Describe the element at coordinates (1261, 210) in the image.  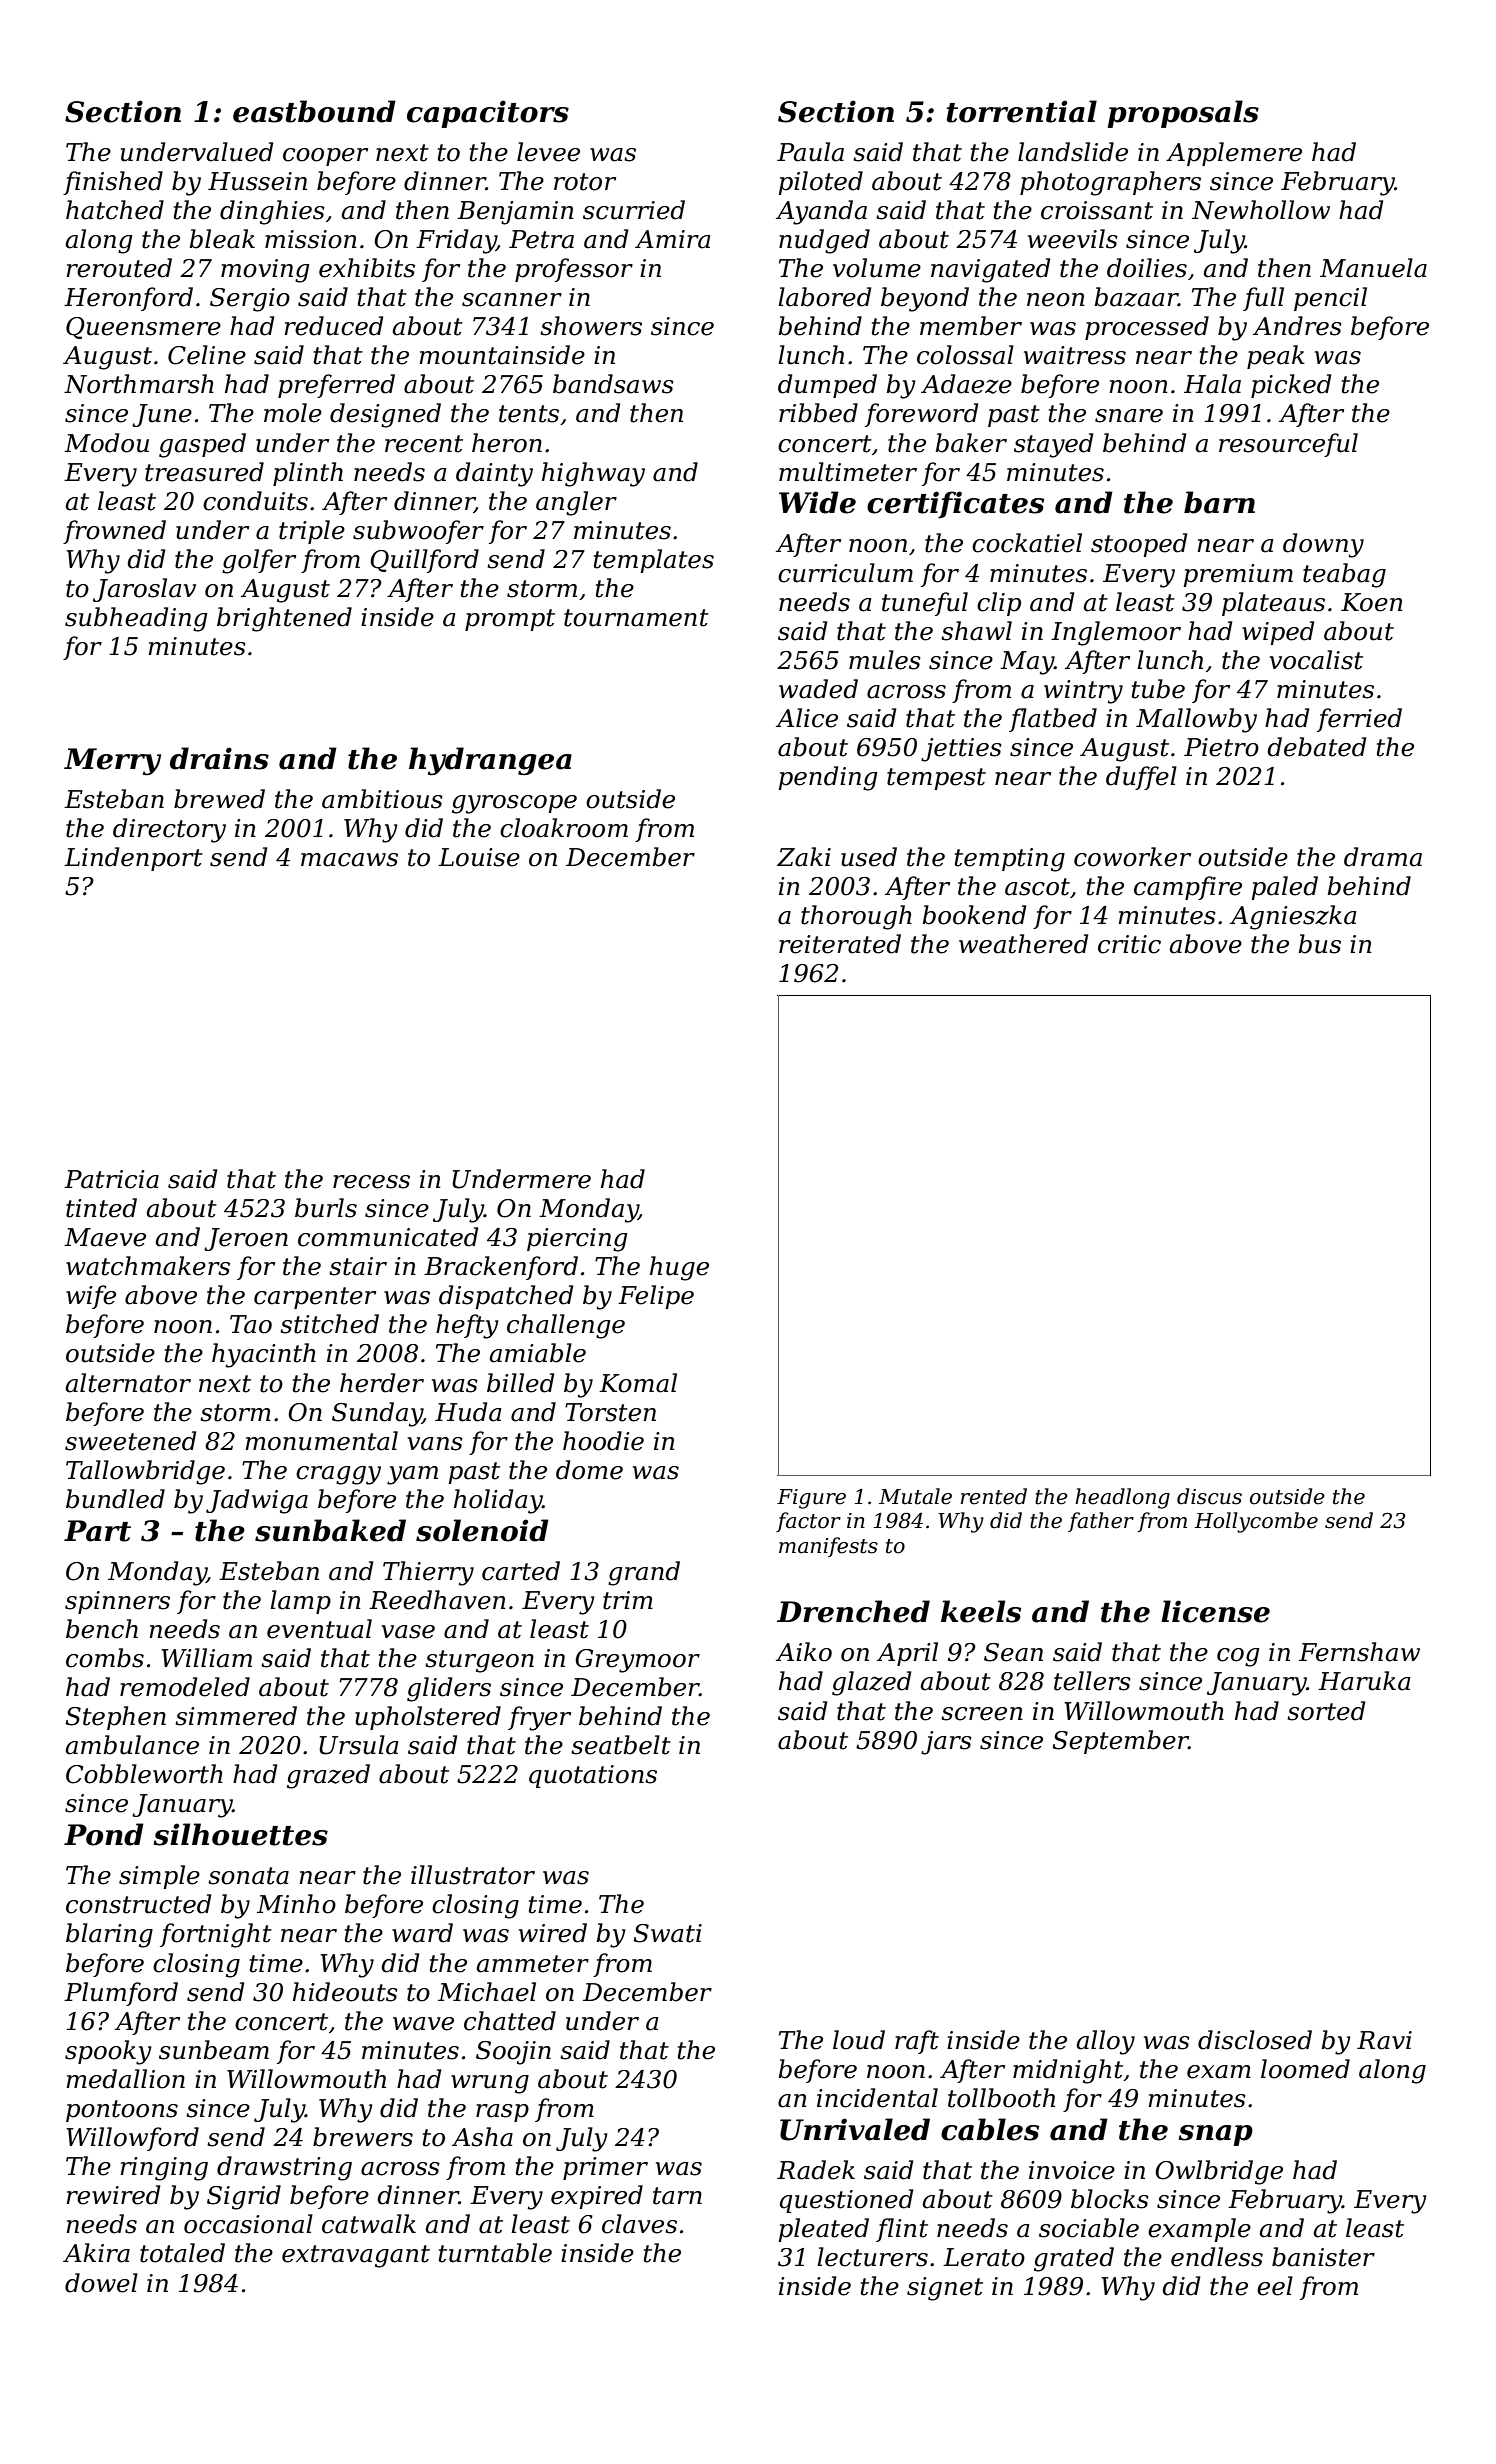
I see `Newhollow` at that location.
